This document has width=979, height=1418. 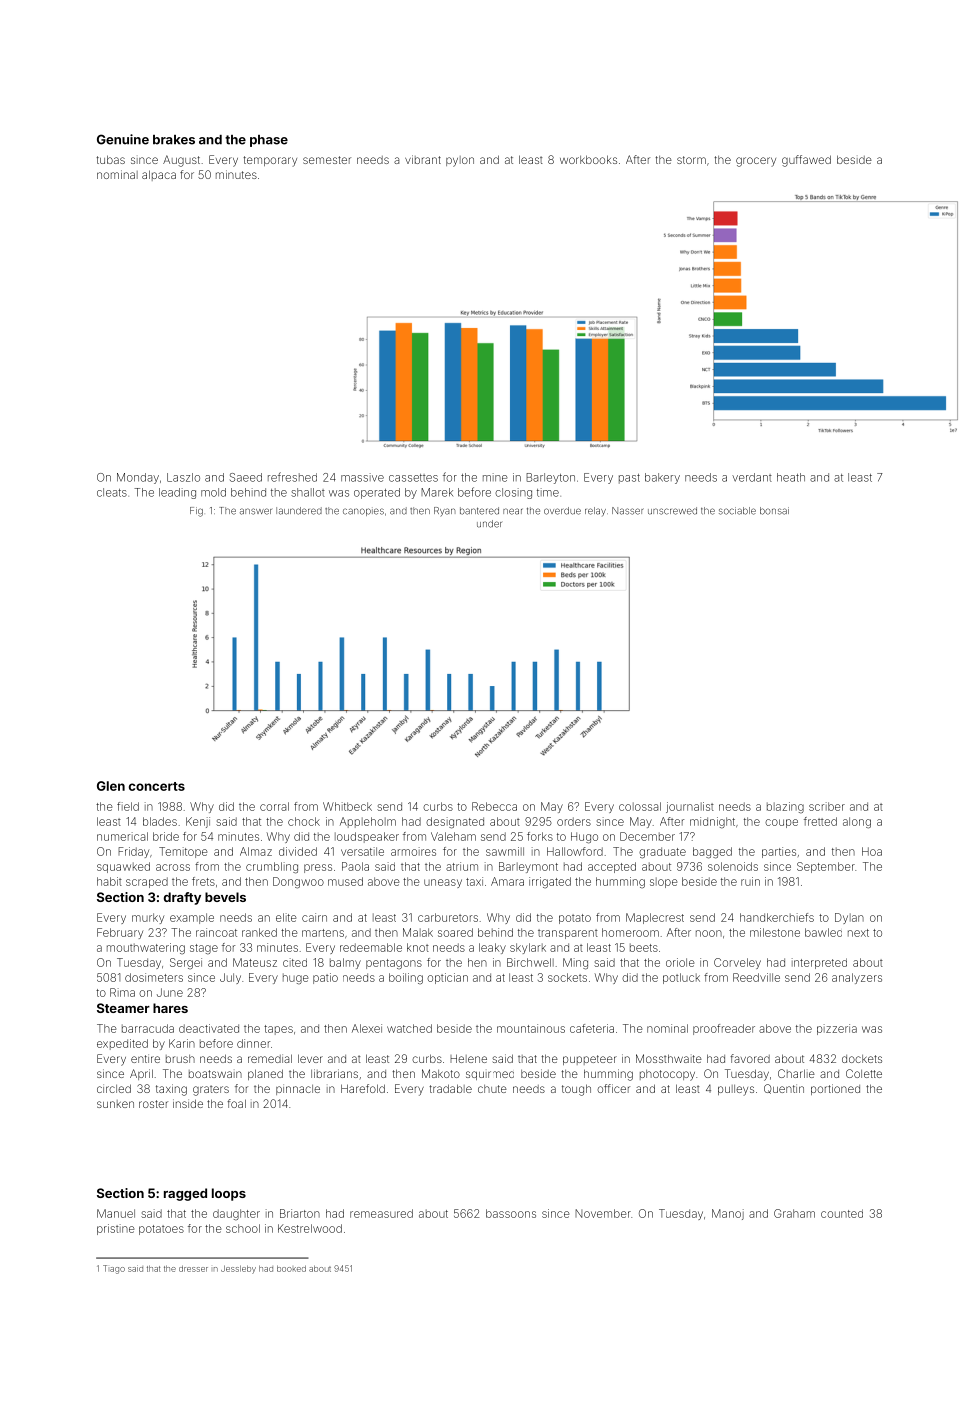 I want to click on Colette, so click(x=864, y=1073).
